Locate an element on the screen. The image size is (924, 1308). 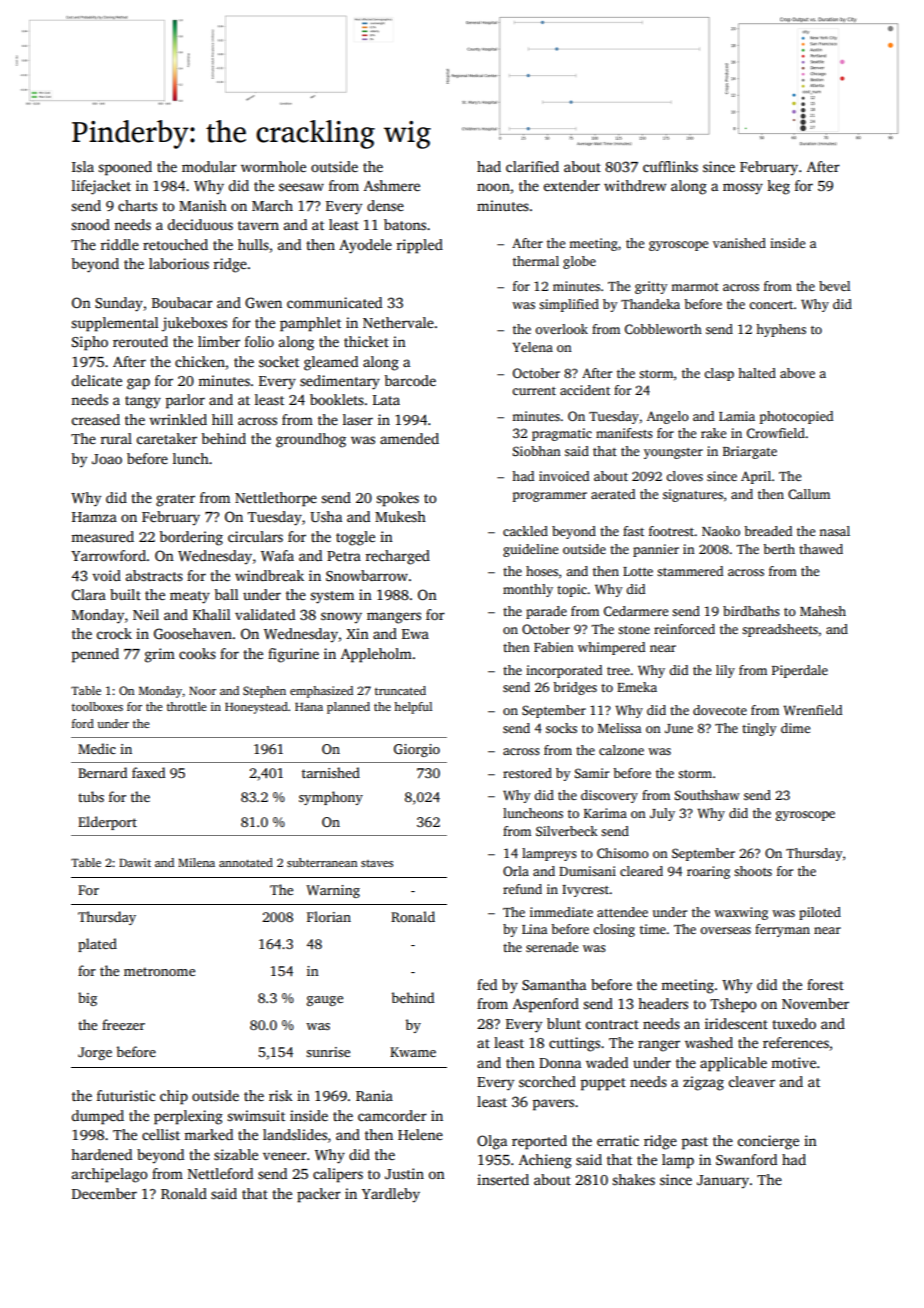
tavern is located at coordinates (258, 225).
